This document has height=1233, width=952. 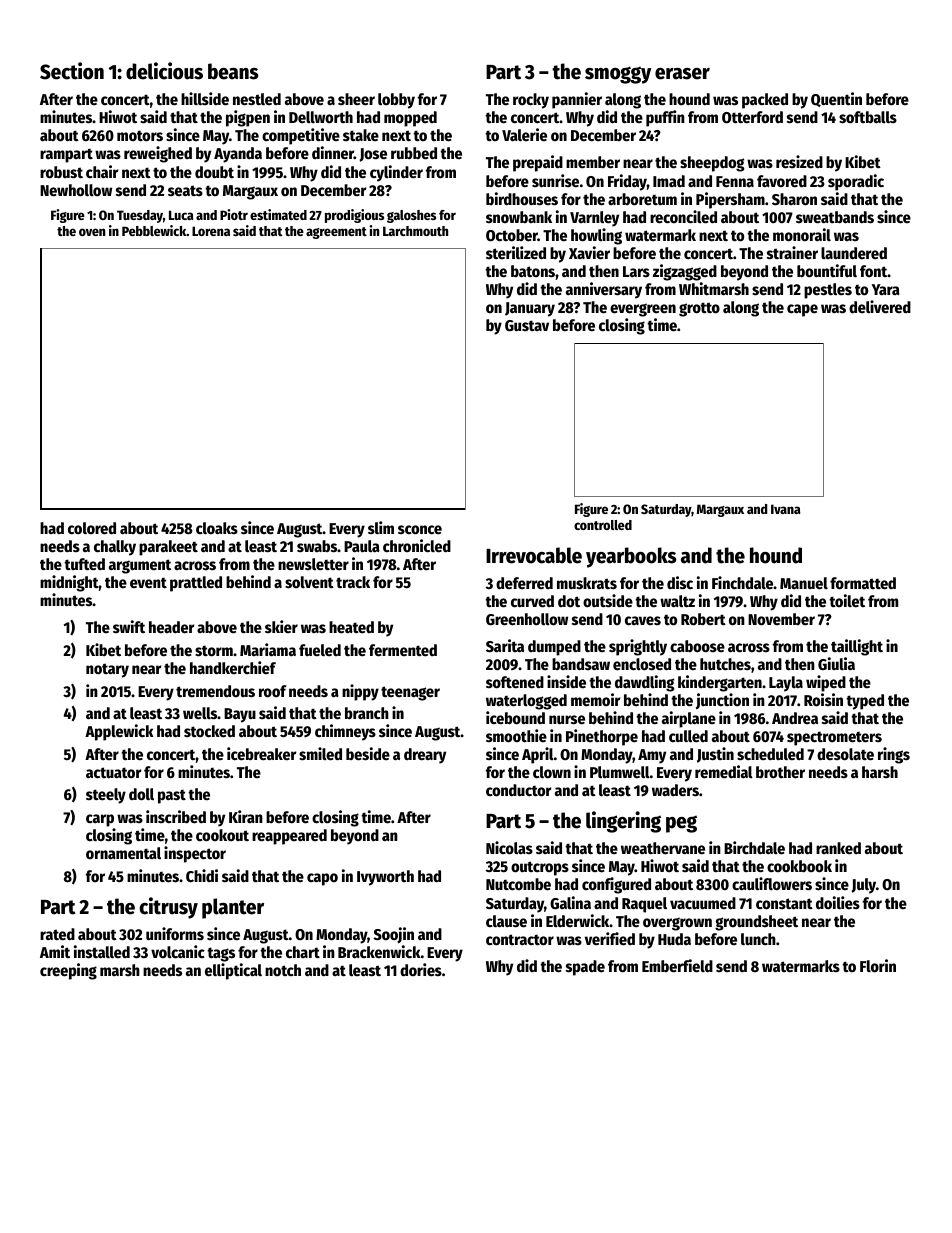 I want to click on laundered, so click(x=854, y=253).
